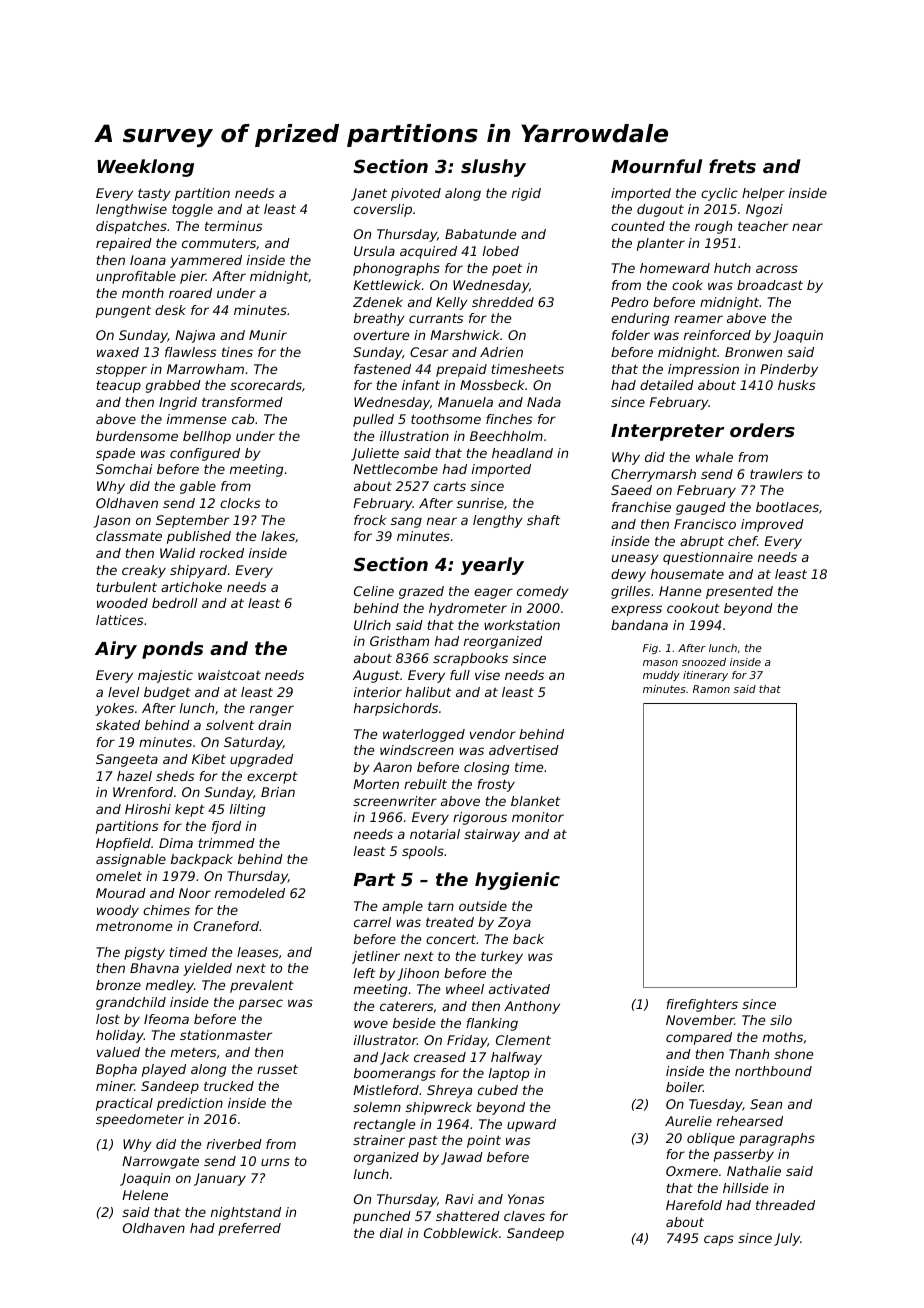 This screenshot has height=1308, width=924. I want to click on reinforced, so click(717, 335).
